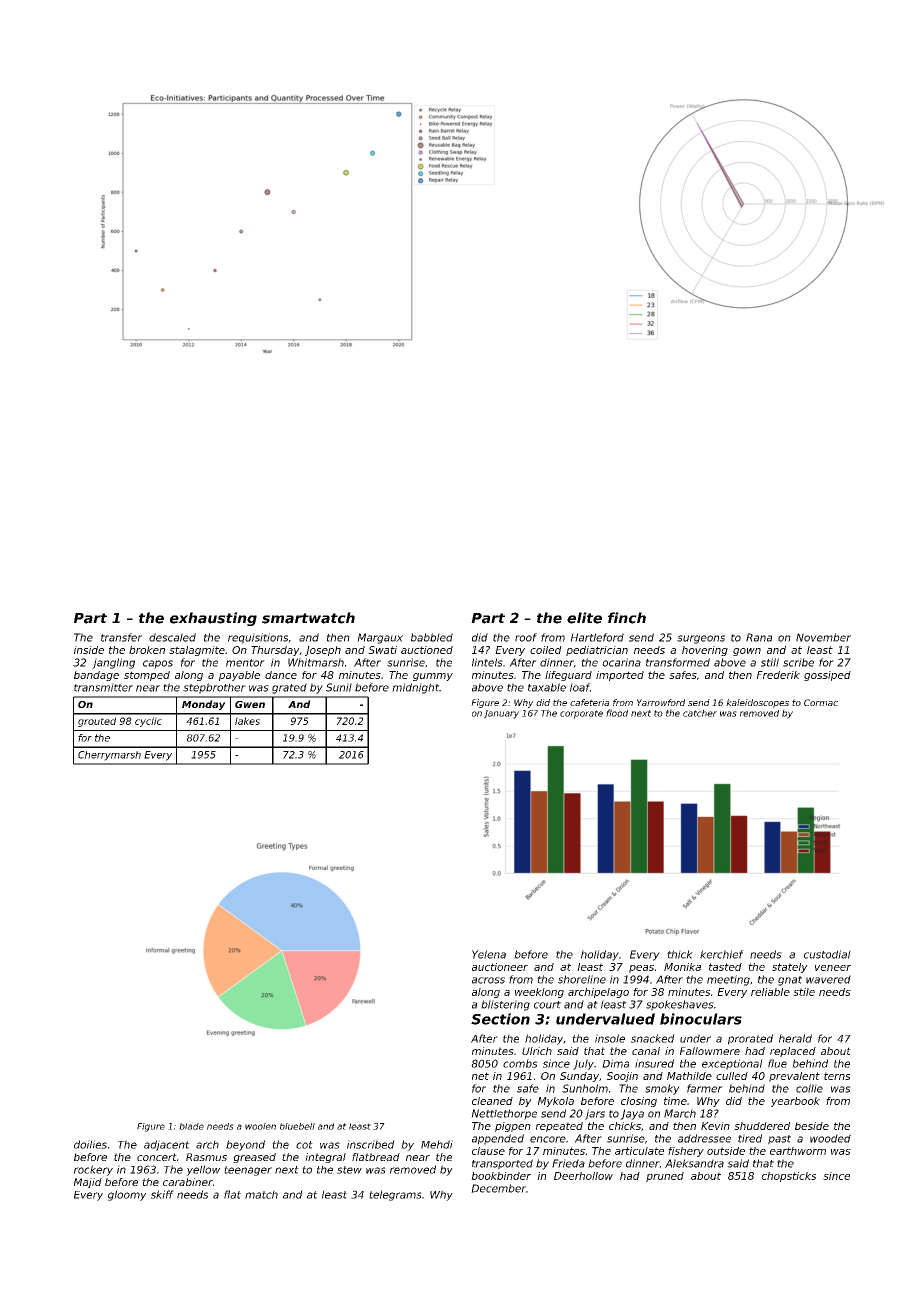 This screenshot has width=924, height=1308. I want to click on thick, so click(680, 954).
